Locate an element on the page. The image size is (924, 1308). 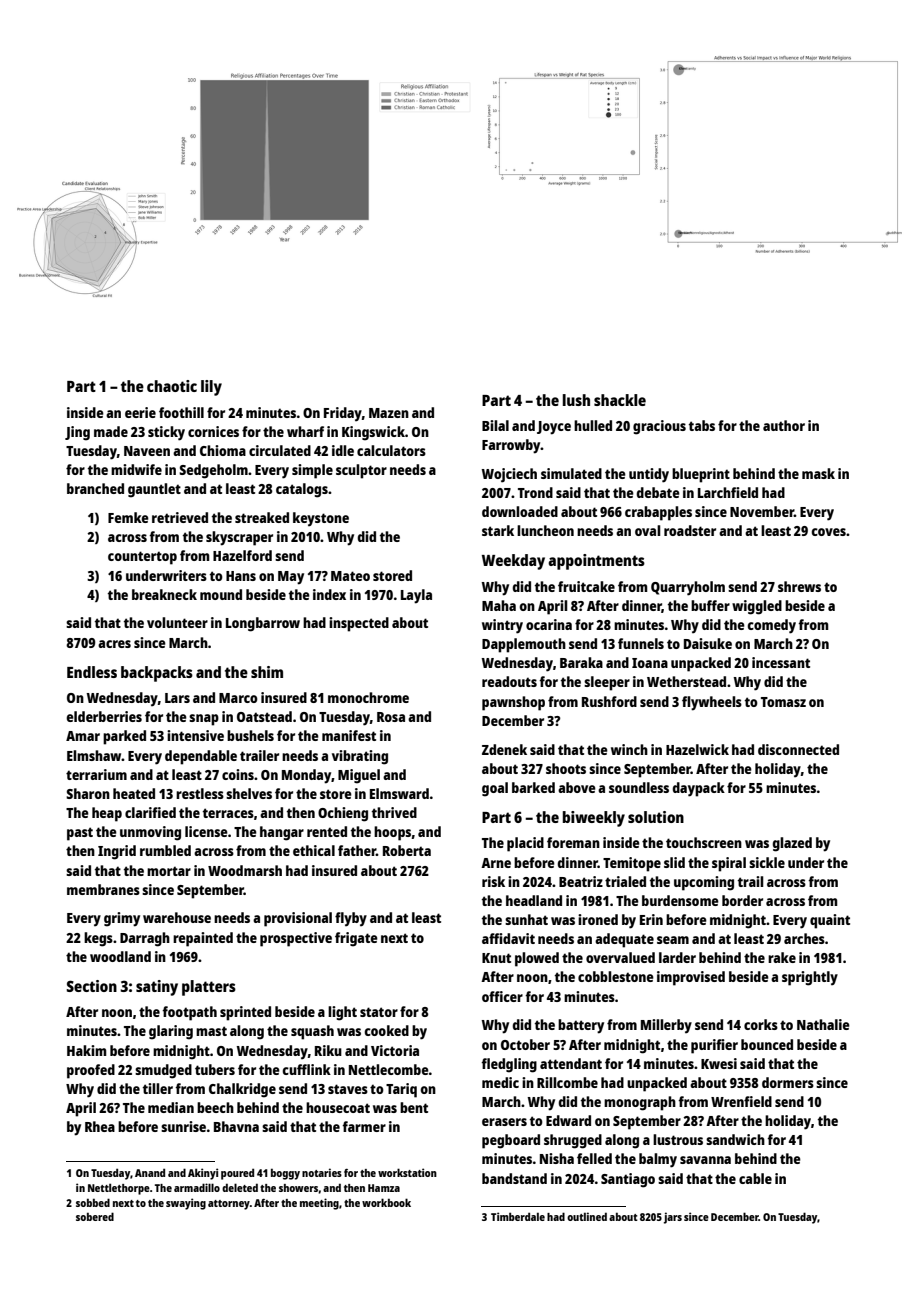
shim is located at coordinates (267, 672).
